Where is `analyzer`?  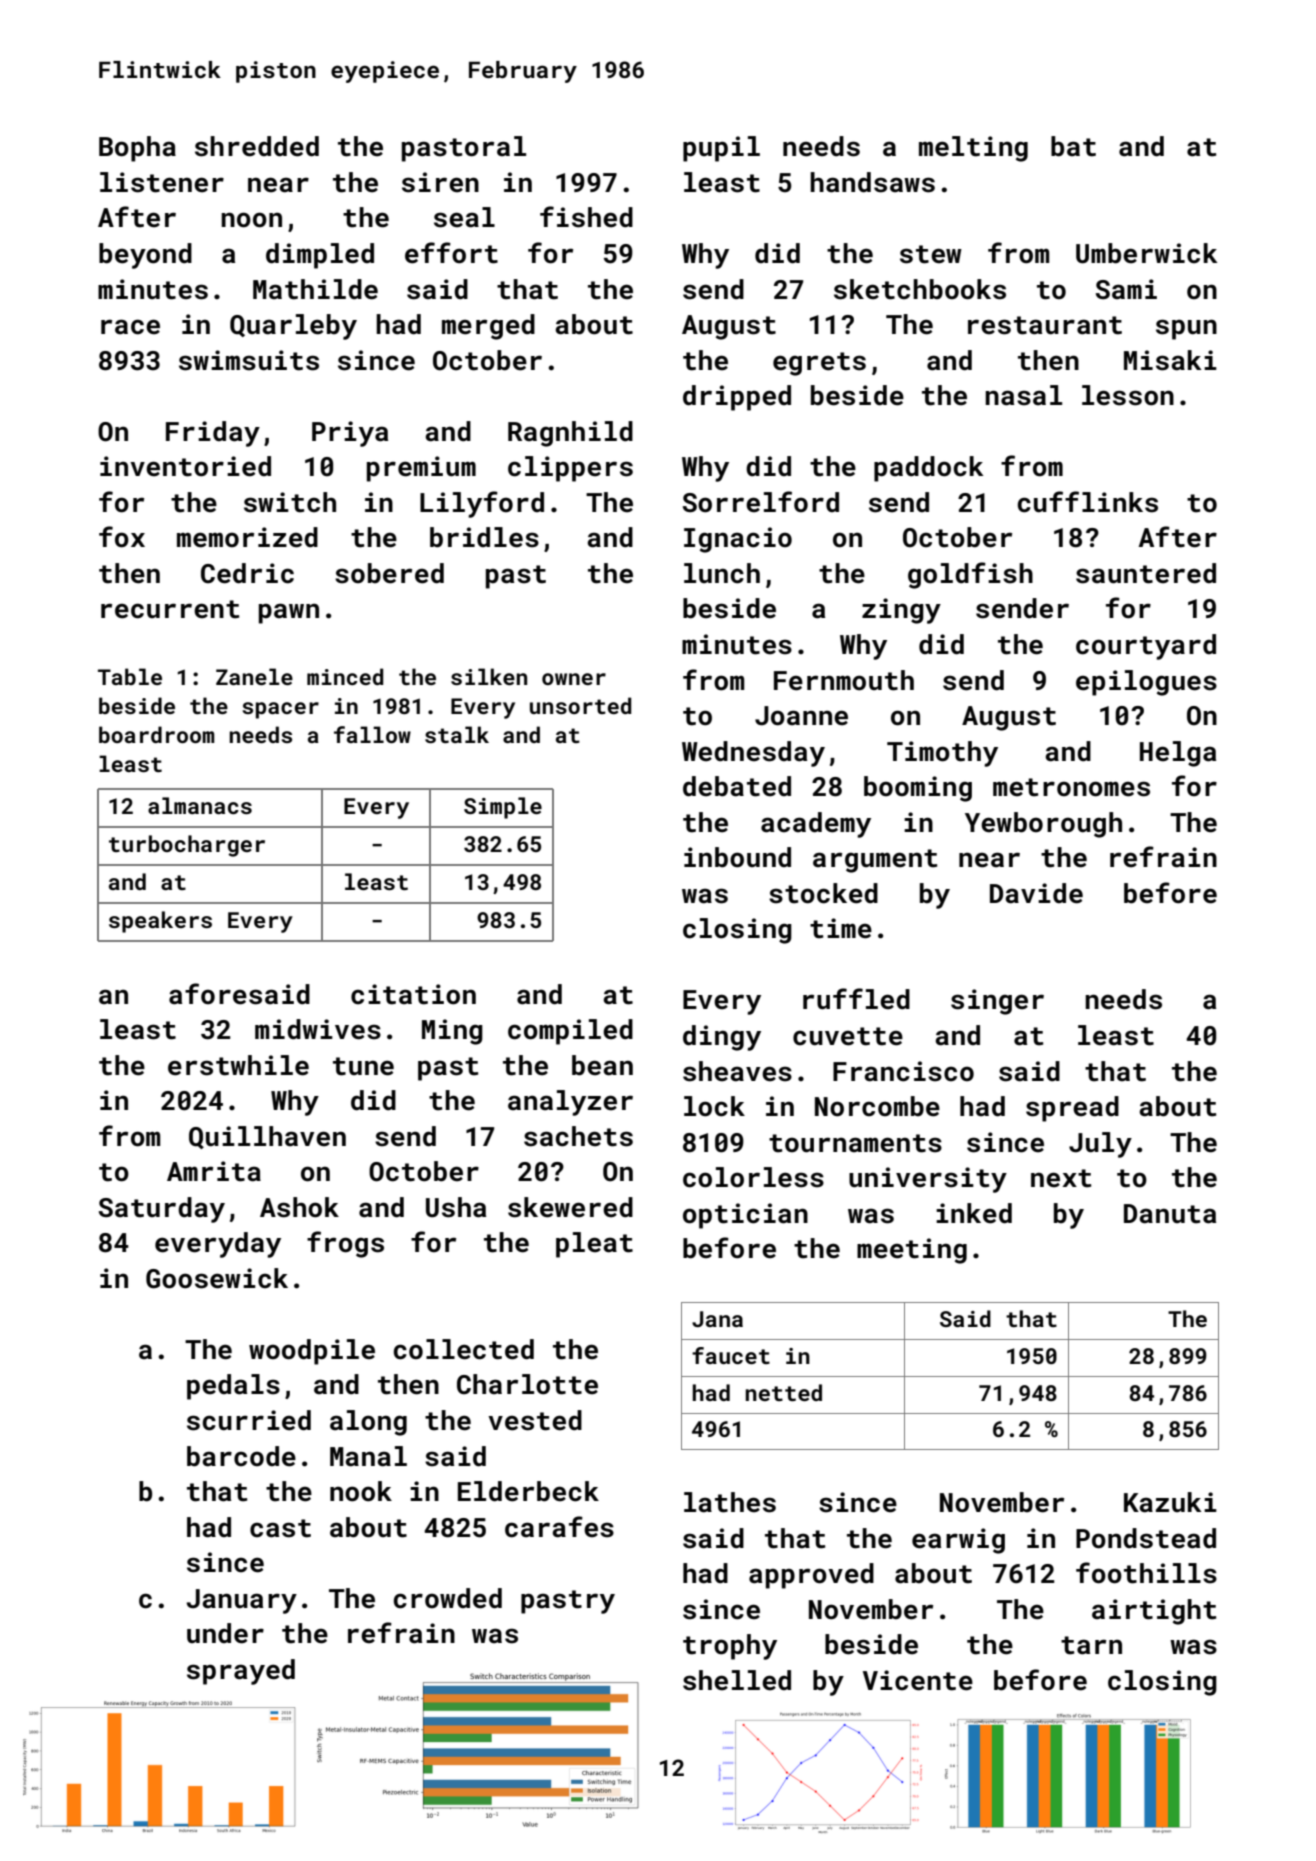
analyzer is located at coordinates (570, 1103).
